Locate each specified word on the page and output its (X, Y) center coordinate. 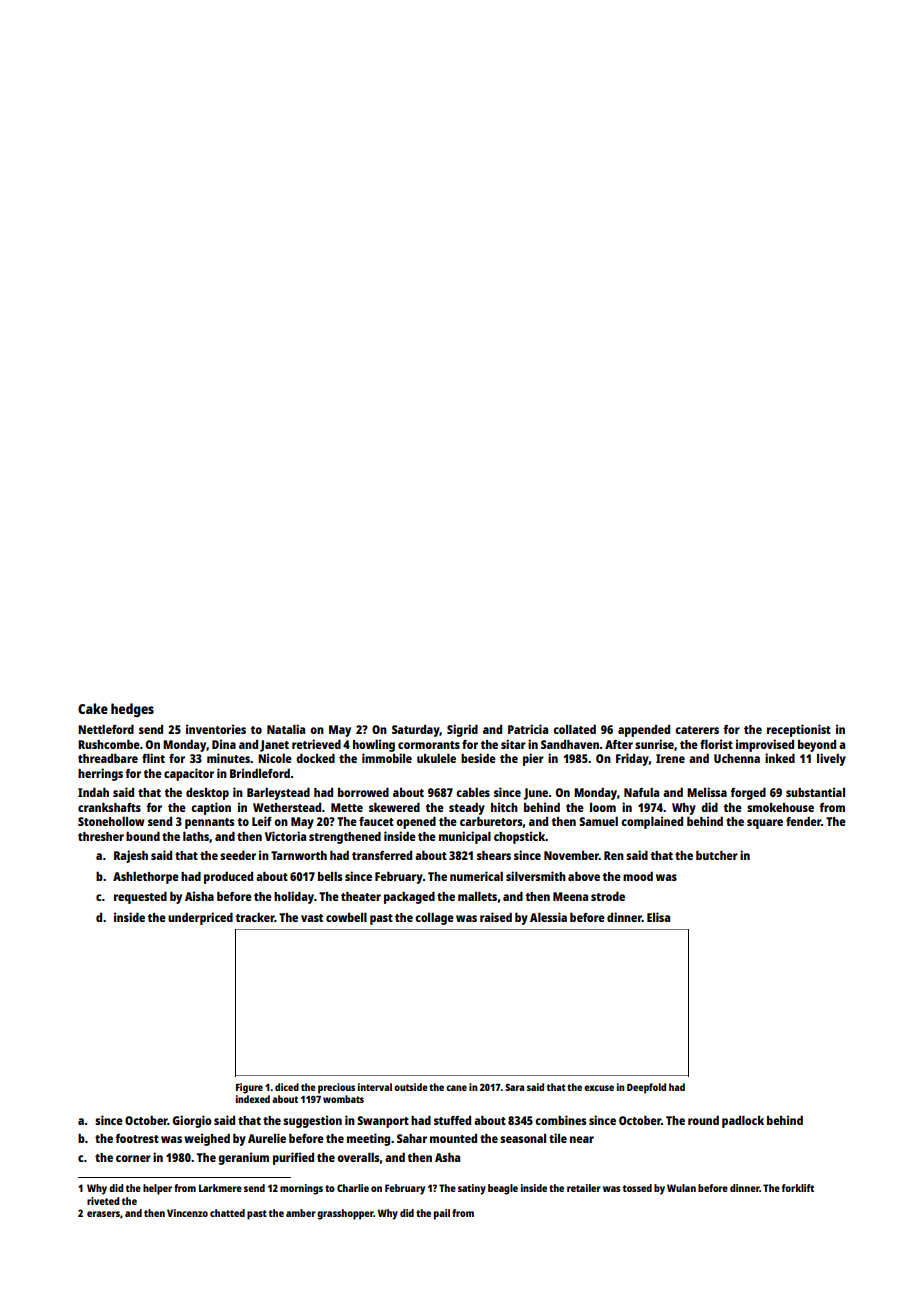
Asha (447, 1157)
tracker (255, 917)
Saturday (416, 731)
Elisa (658, 917)
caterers (697, 730)
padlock (743, 1122)
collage (434, 919)
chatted (227, 1213)
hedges (132, 710)
